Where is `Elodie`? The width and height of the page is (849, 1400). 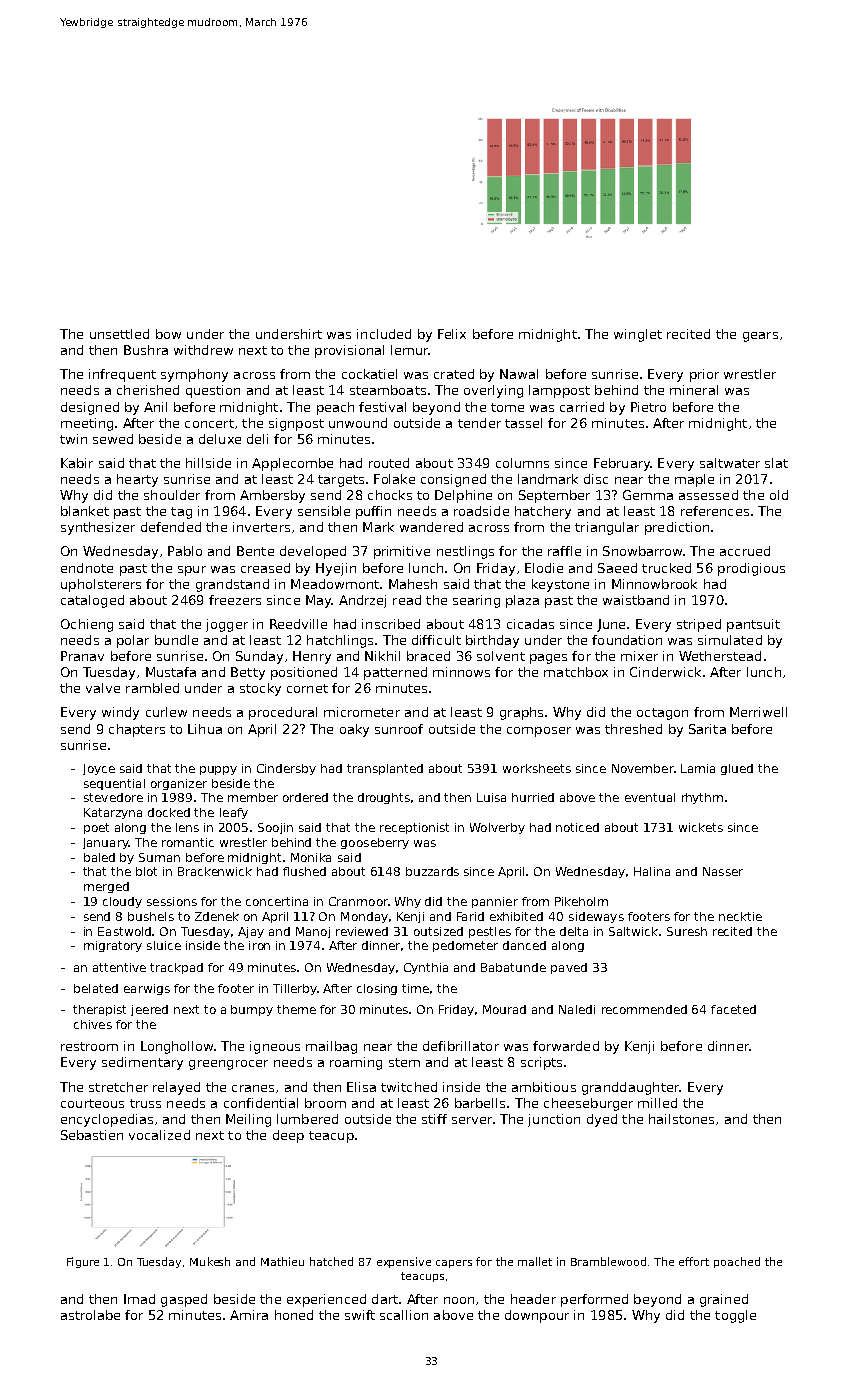
Elodie is located at coordinates (544, 568).
